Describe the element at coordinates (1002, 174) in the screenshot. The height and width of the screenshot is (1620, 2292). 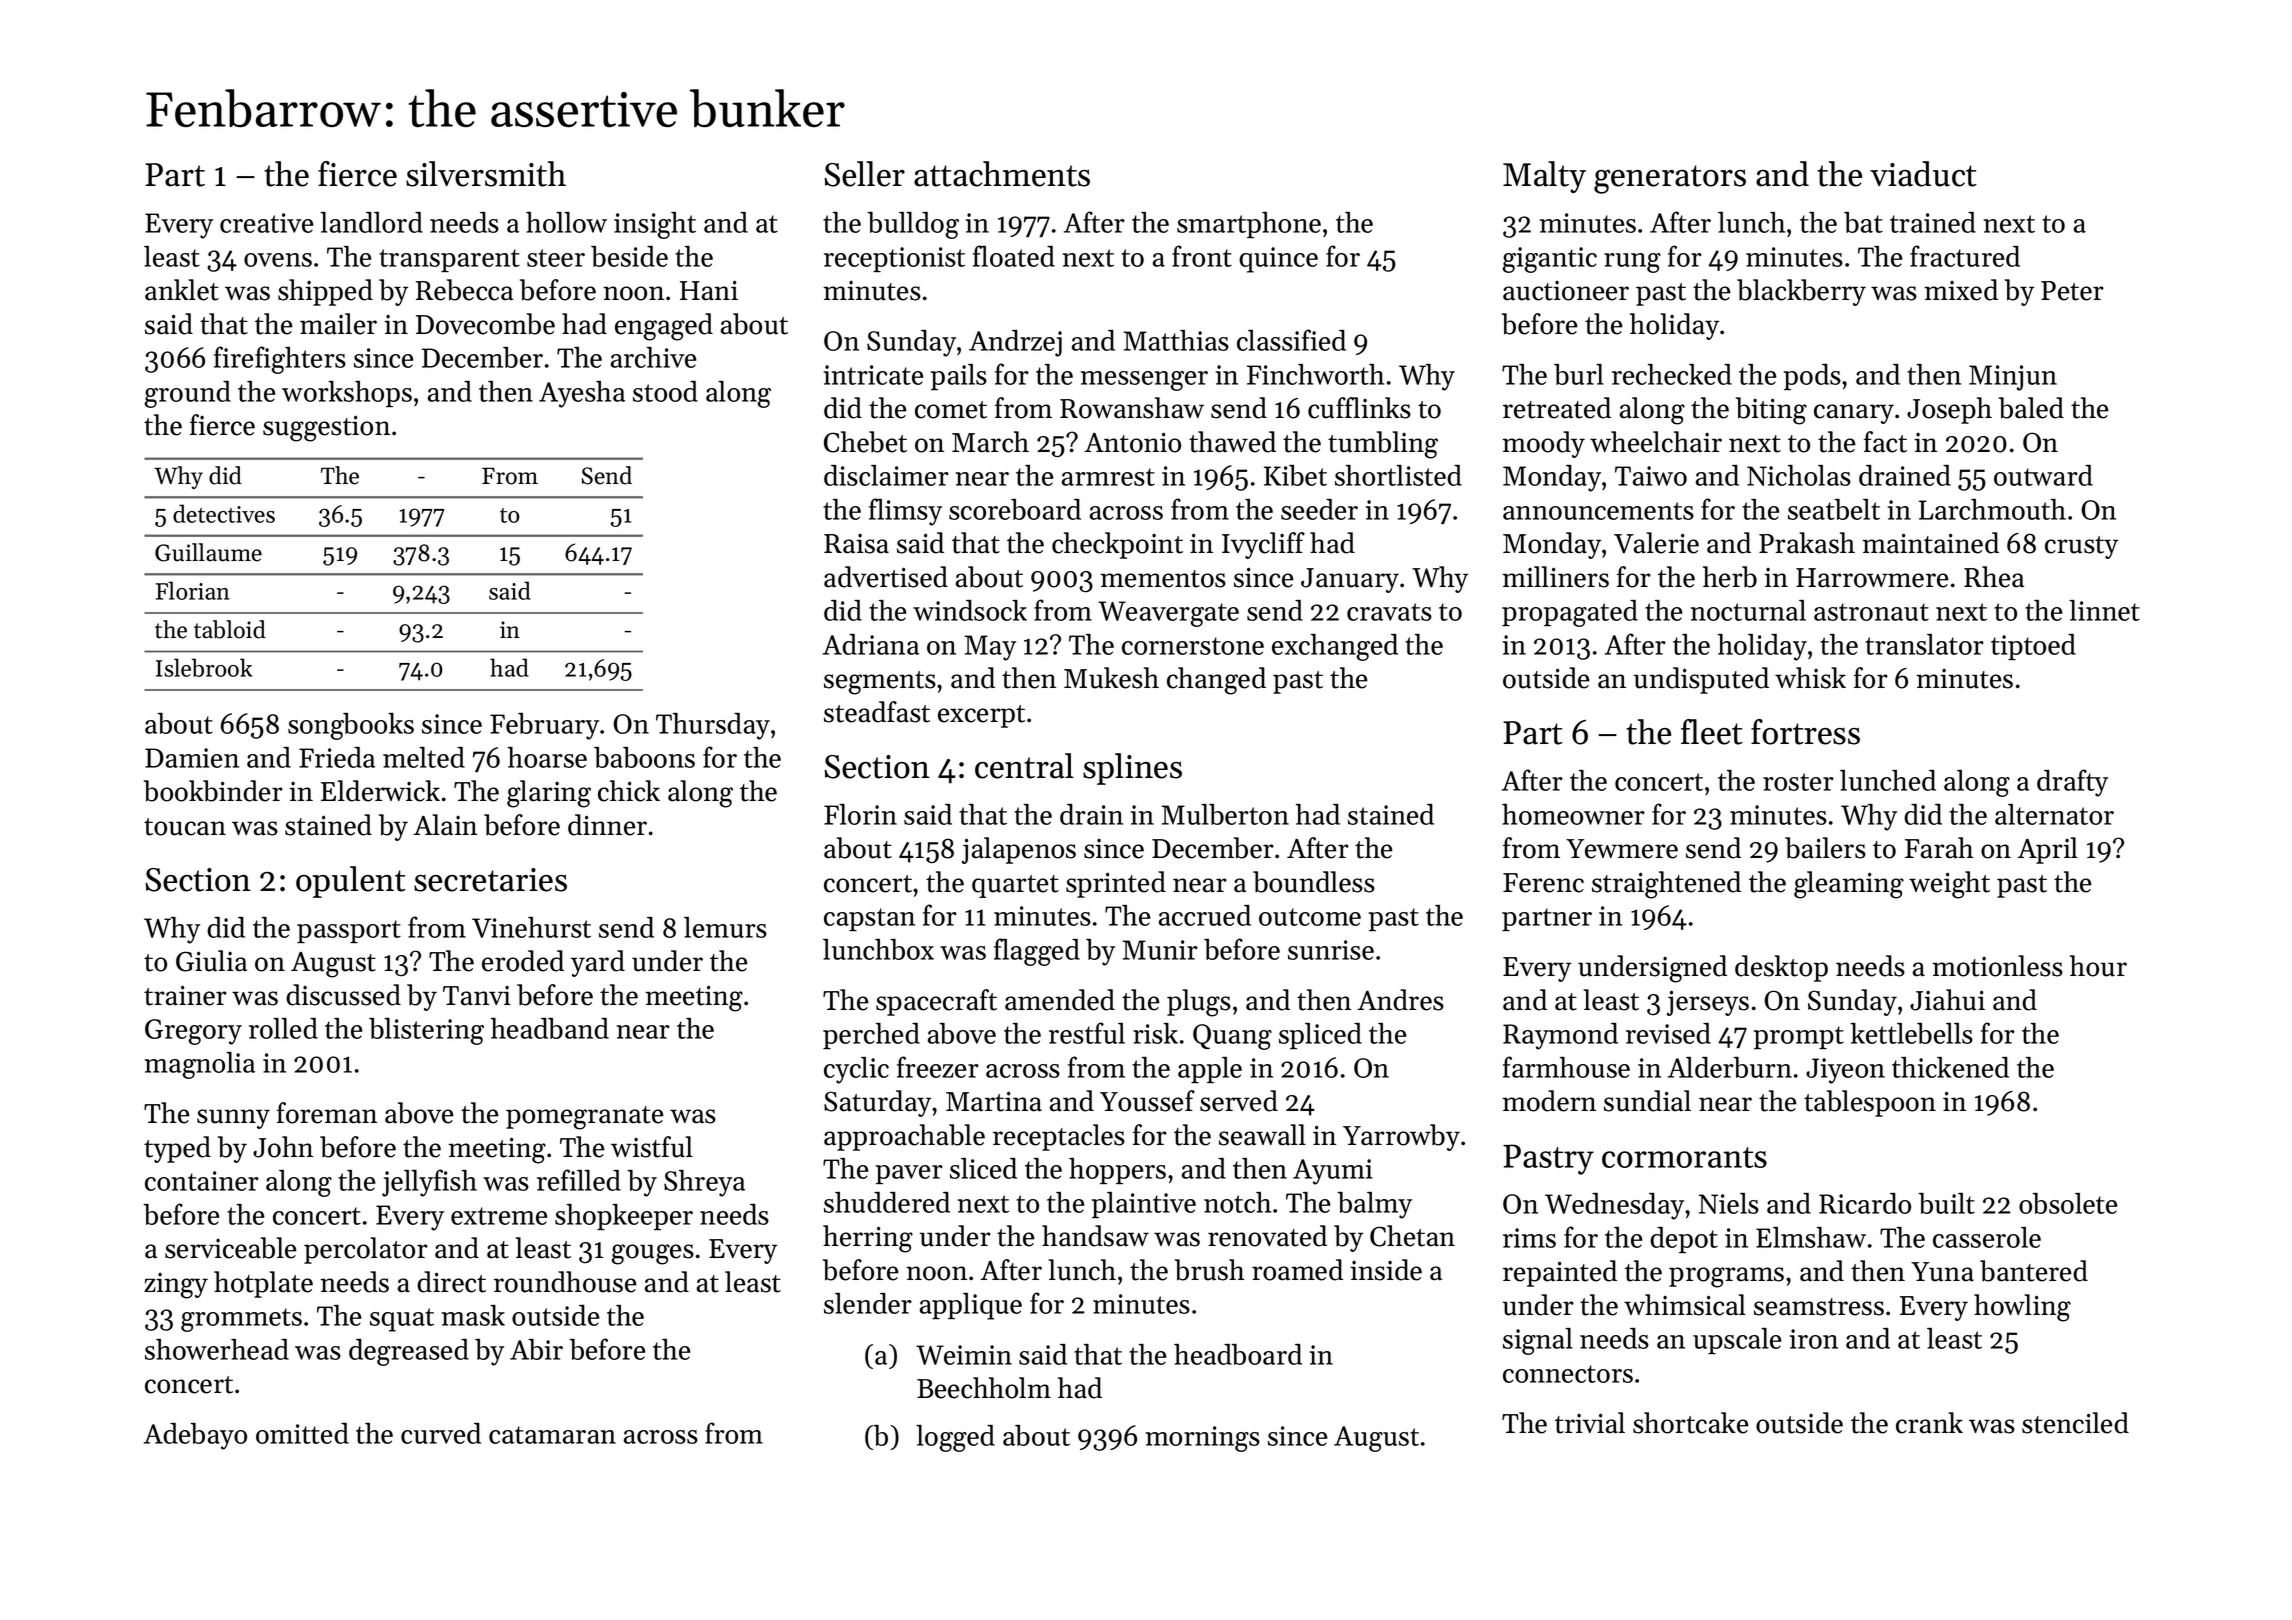
I see `attachments` at that location.
